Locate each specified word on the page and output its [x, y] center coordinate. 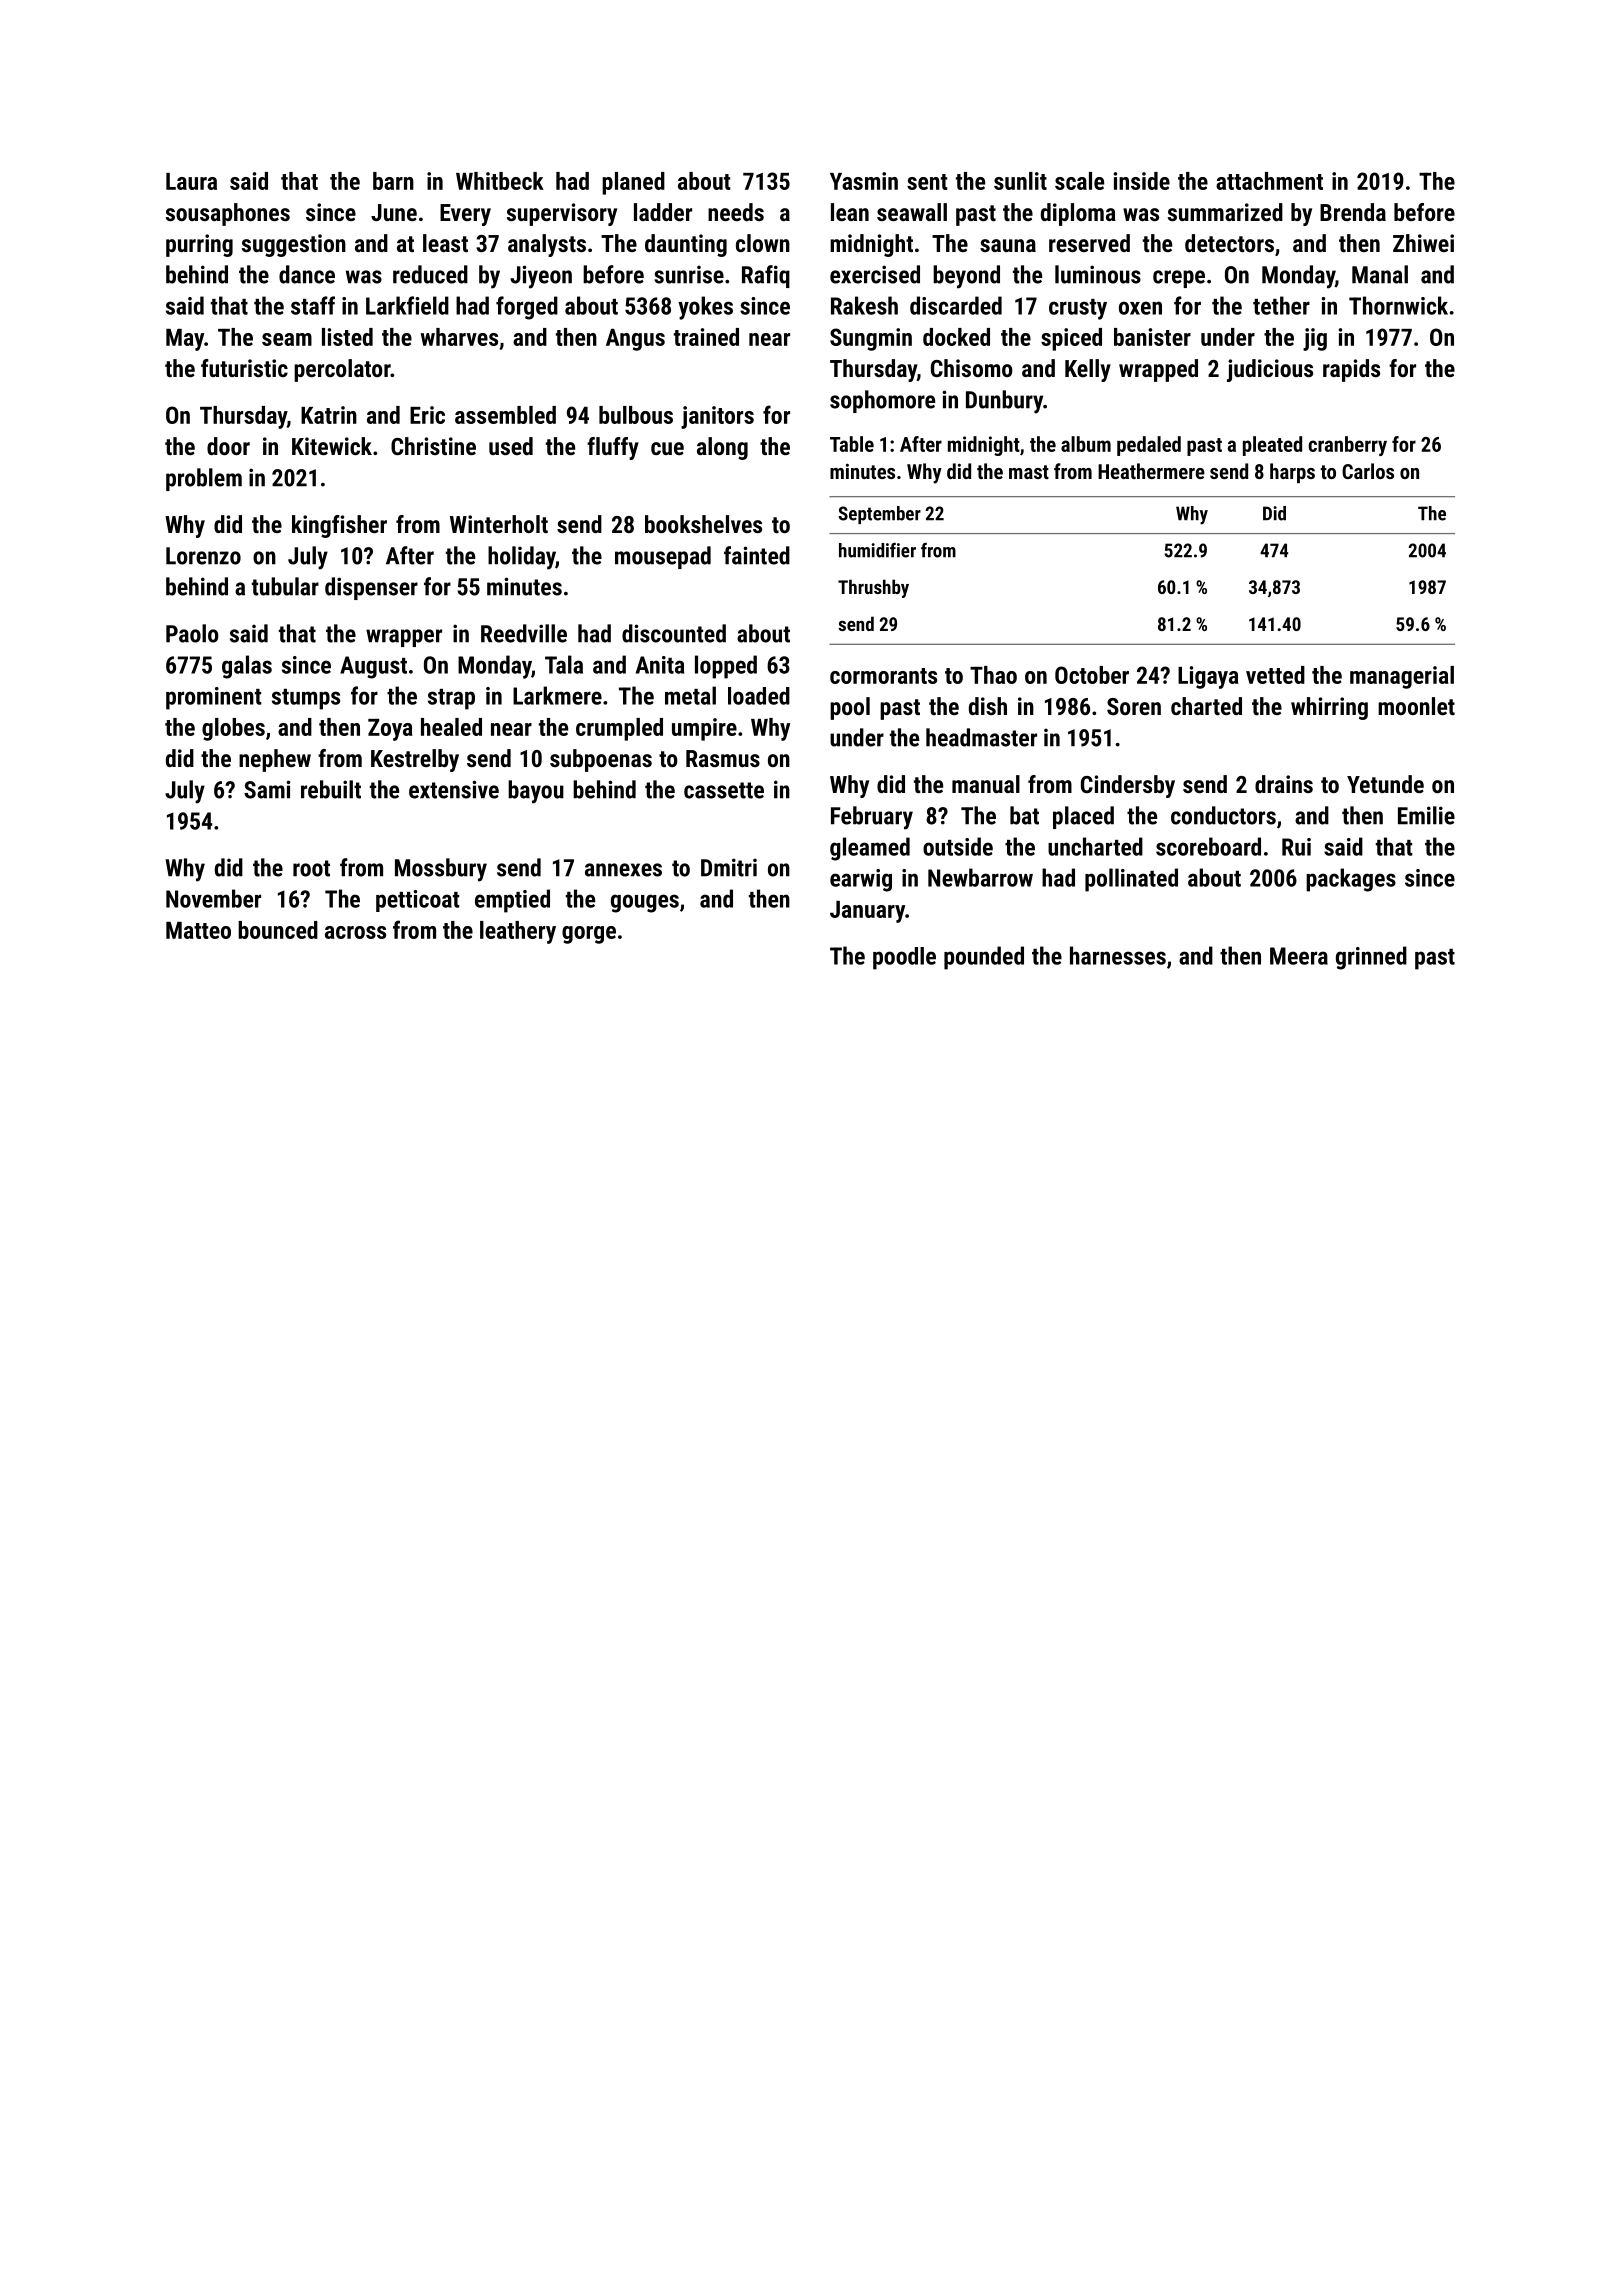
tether [1281, 305]
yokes [705, 308]
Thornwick [1398, 305]
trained [706, 337]
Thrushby [873, 588]
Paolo [192, 633]
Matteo [198, 930]
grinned [1371, 958]
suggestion [294, 245]
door [228, 446]
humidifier [877, 550]
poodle [904, 958]
